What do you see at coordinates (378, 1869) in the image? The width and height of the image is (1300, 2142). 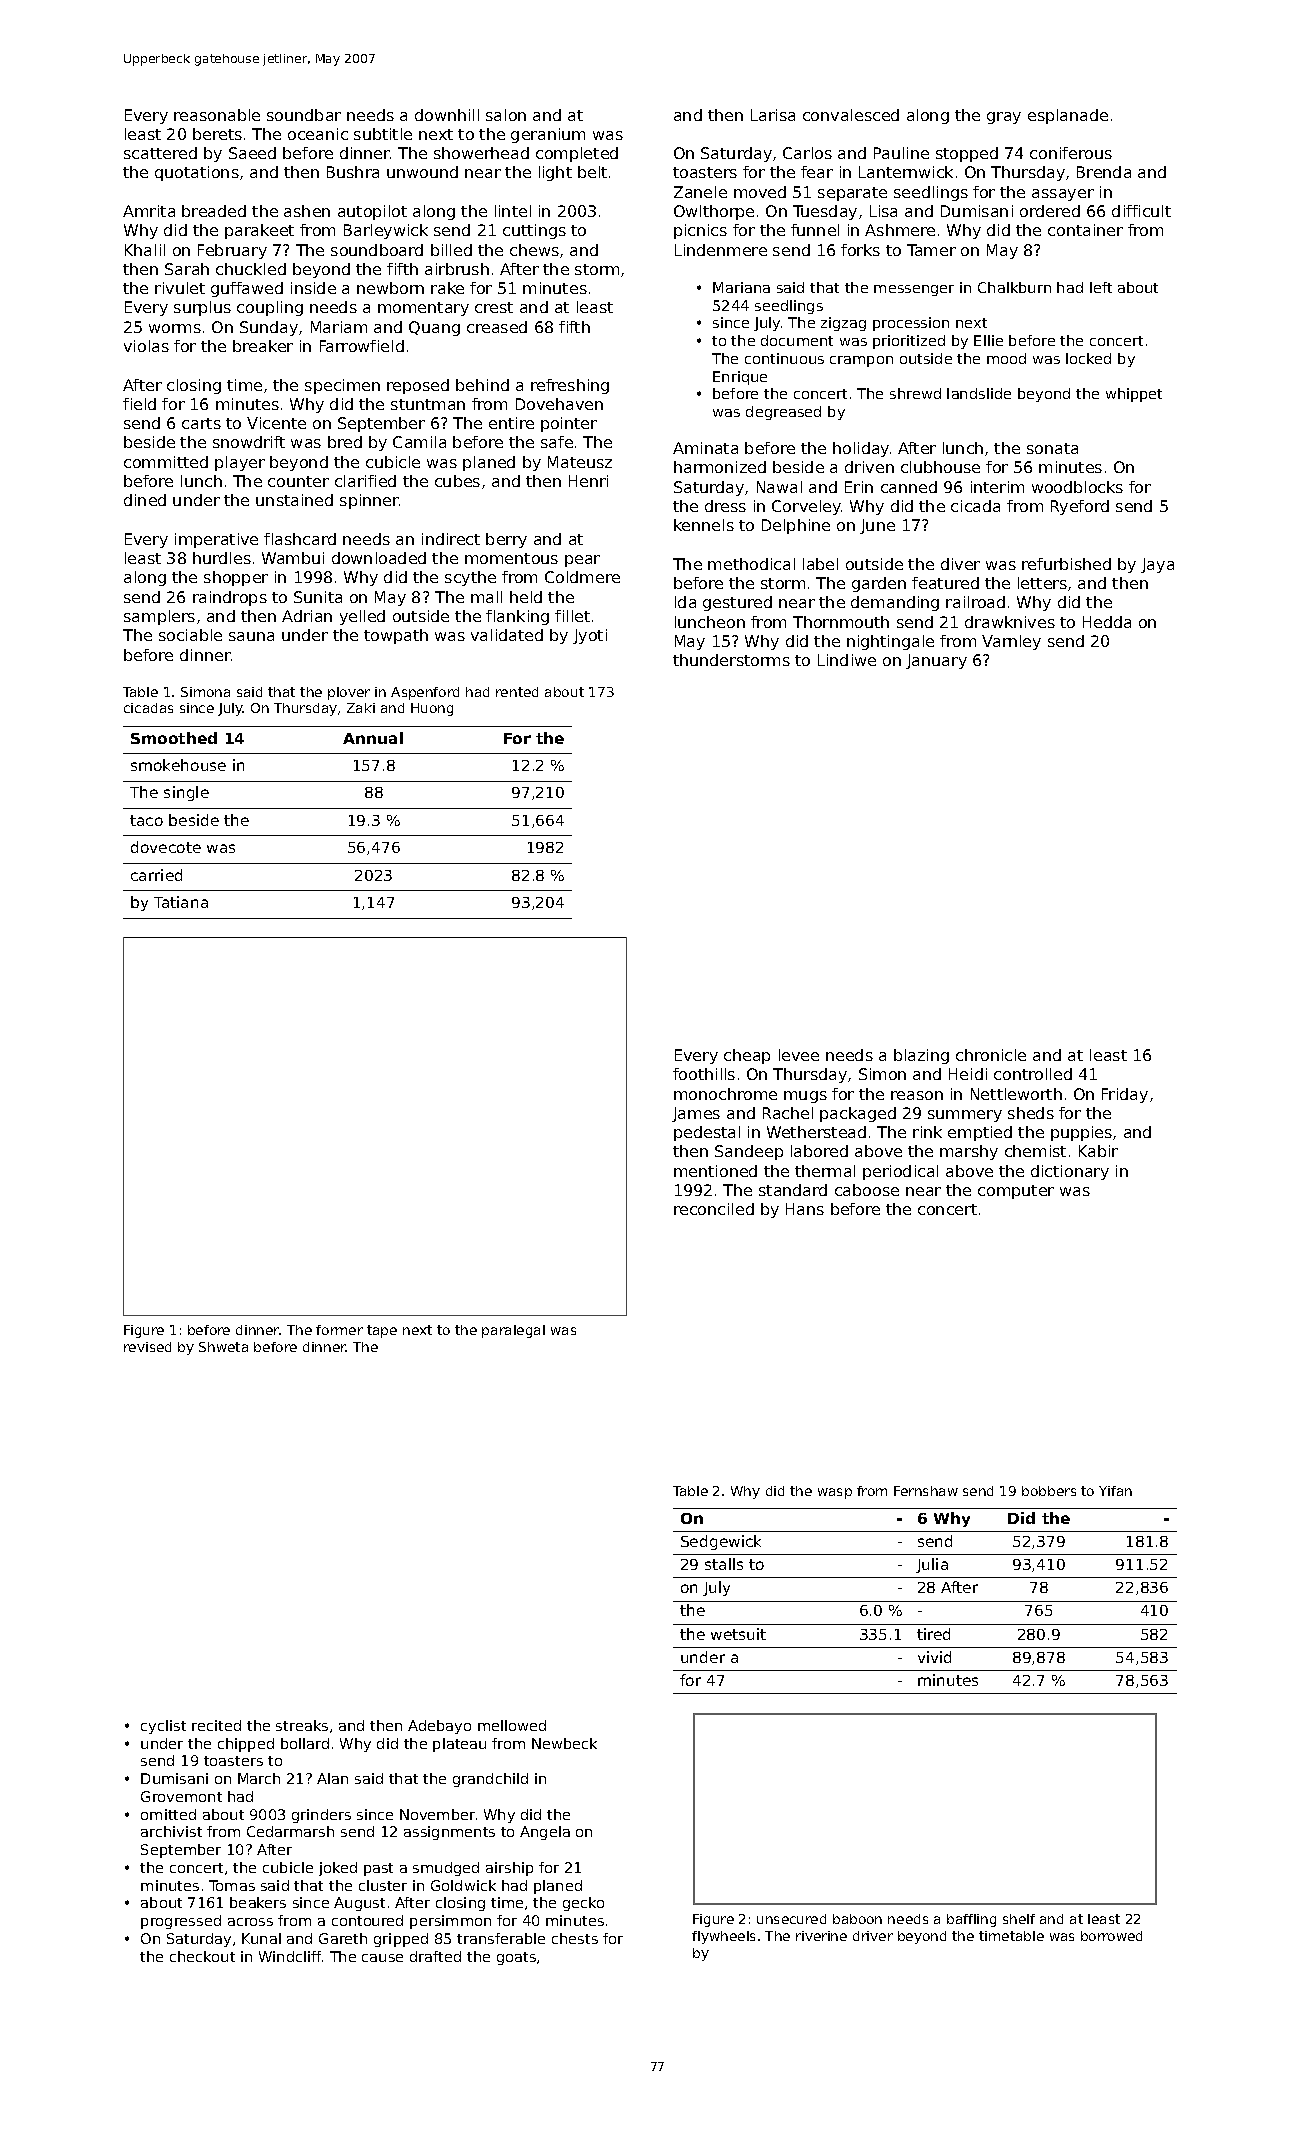 I see `past` at bounding box center [378, 1869].
